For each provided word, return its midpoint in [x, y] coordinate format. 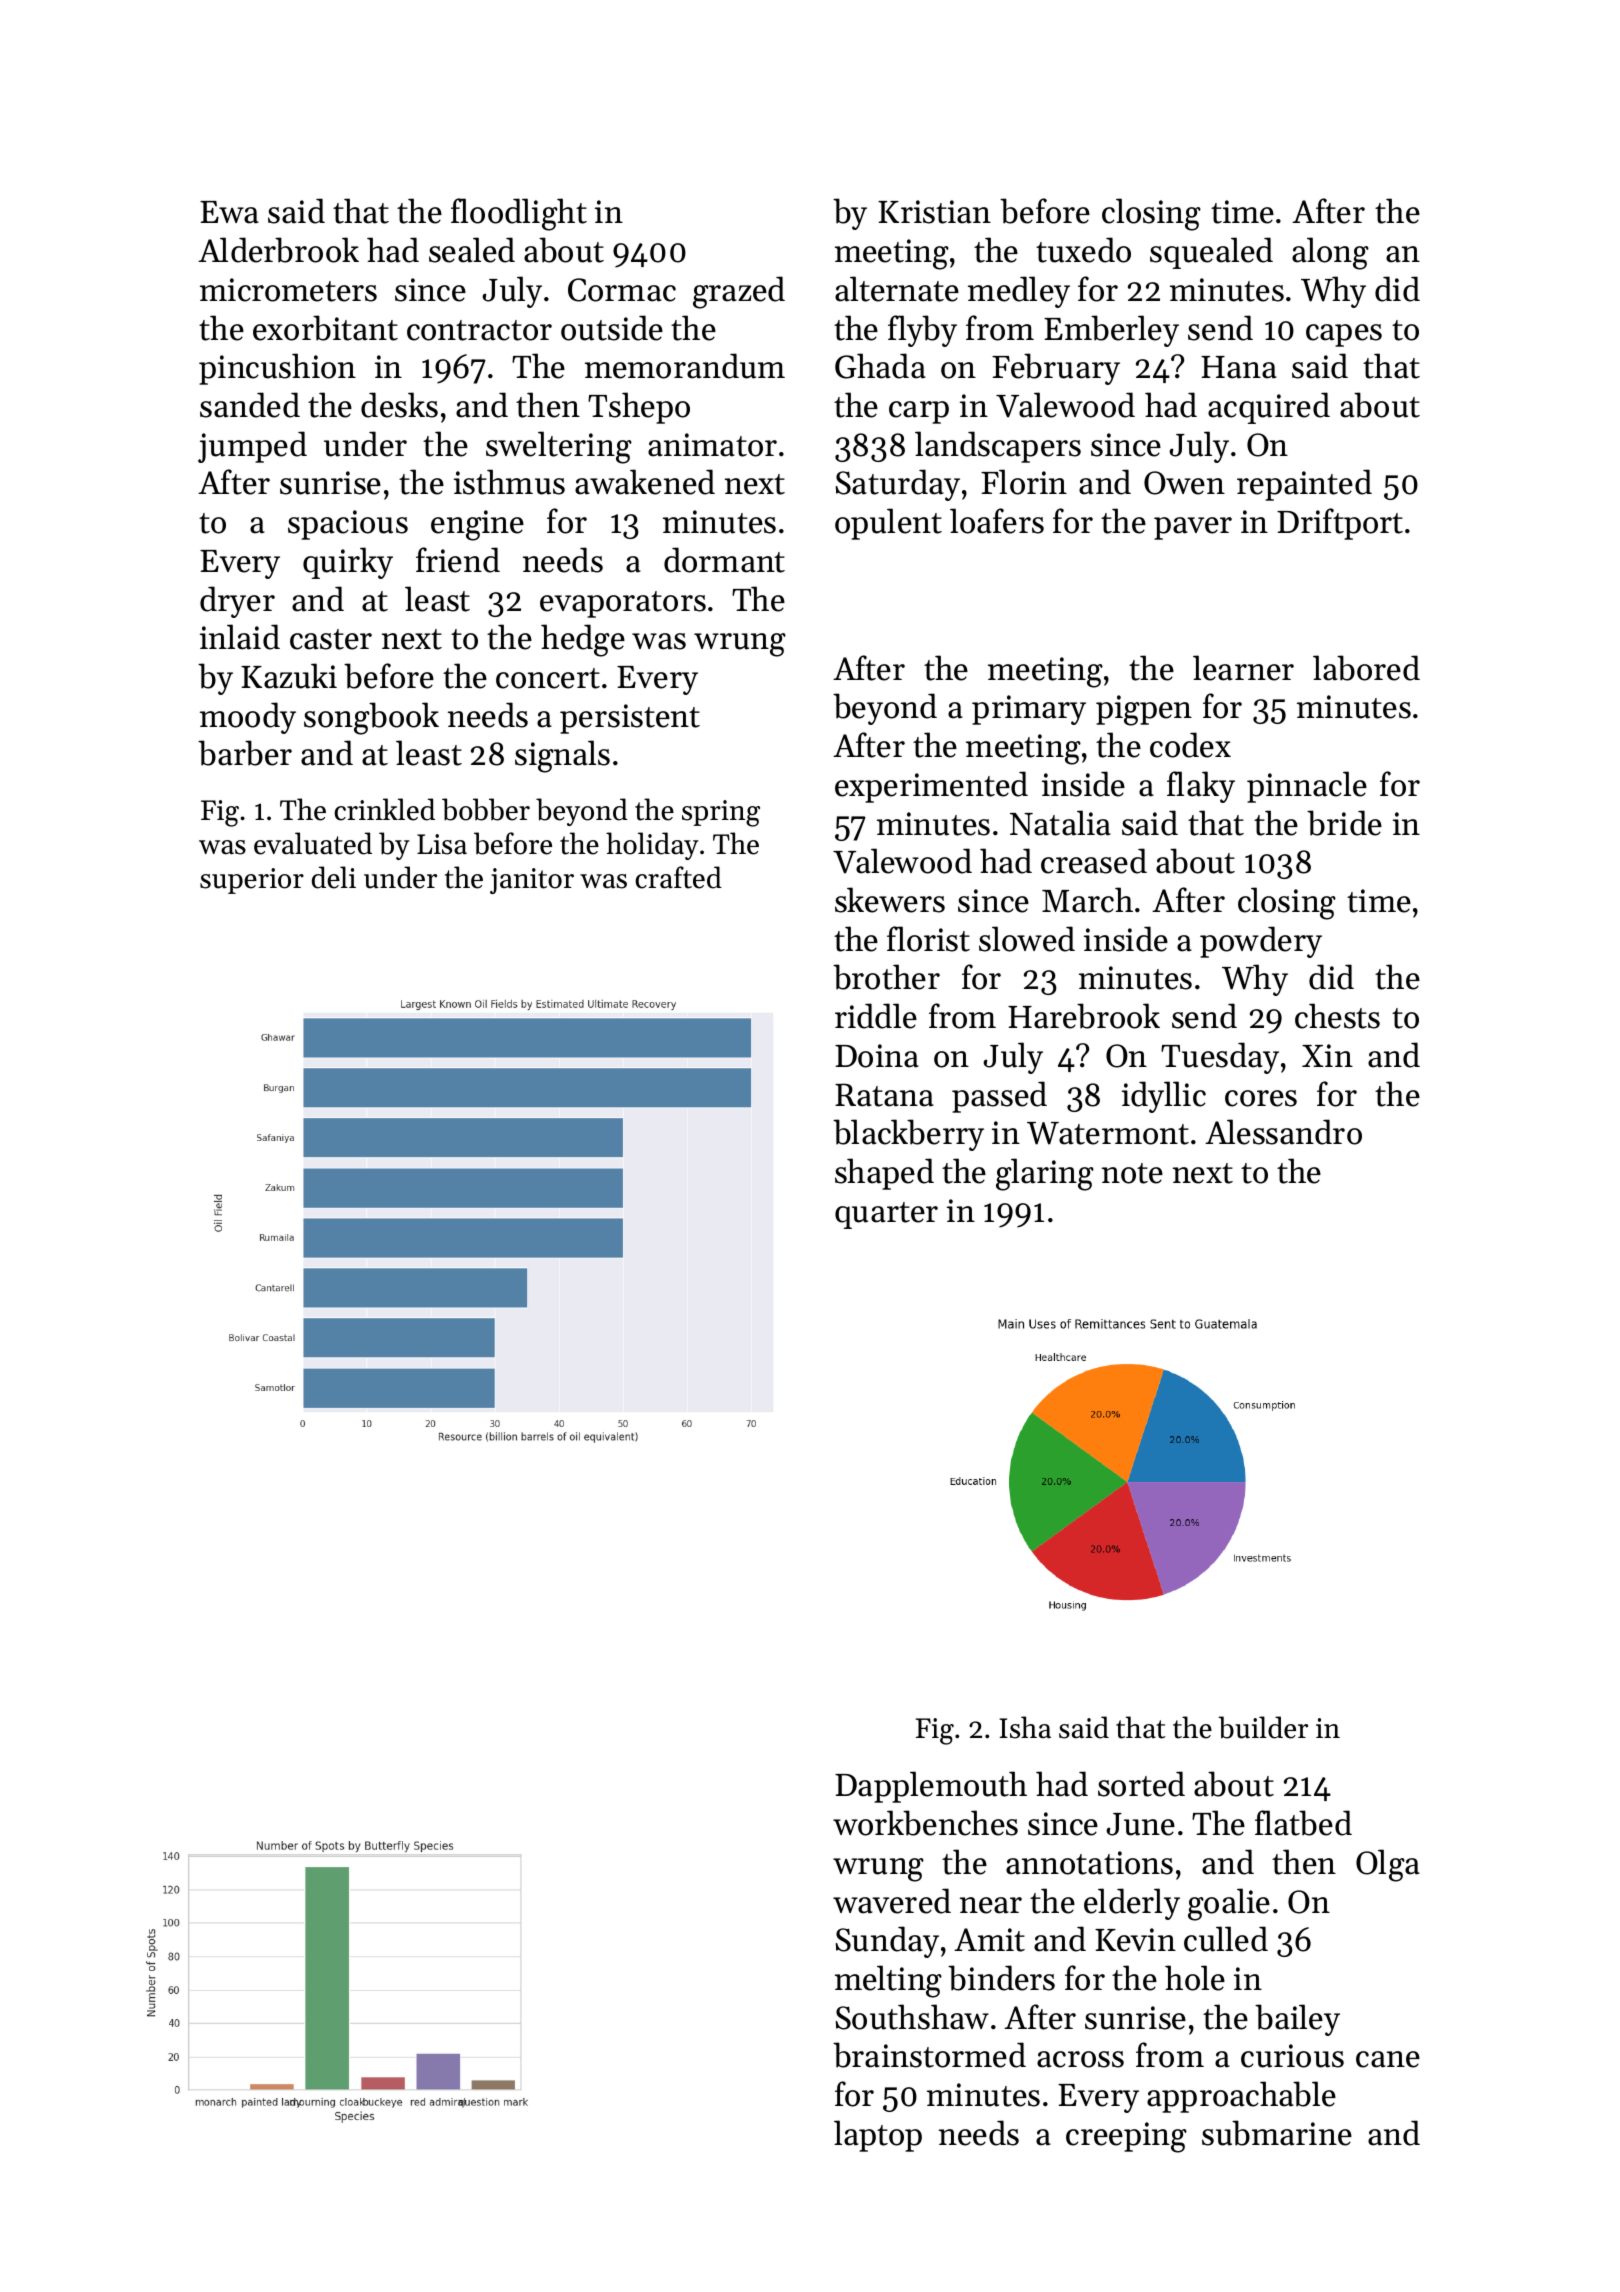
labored [1366, 668]
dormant [724, 560]
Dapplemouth [931, 1787]
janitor [532, 881]
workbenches [925, 1823]
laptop [878, 2136]
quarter [886, 1215]
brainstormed [929, 2055]
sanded [250, 405]
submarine [1277, 2133]
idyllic [1164, 1097]
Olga [1388, 1865]
